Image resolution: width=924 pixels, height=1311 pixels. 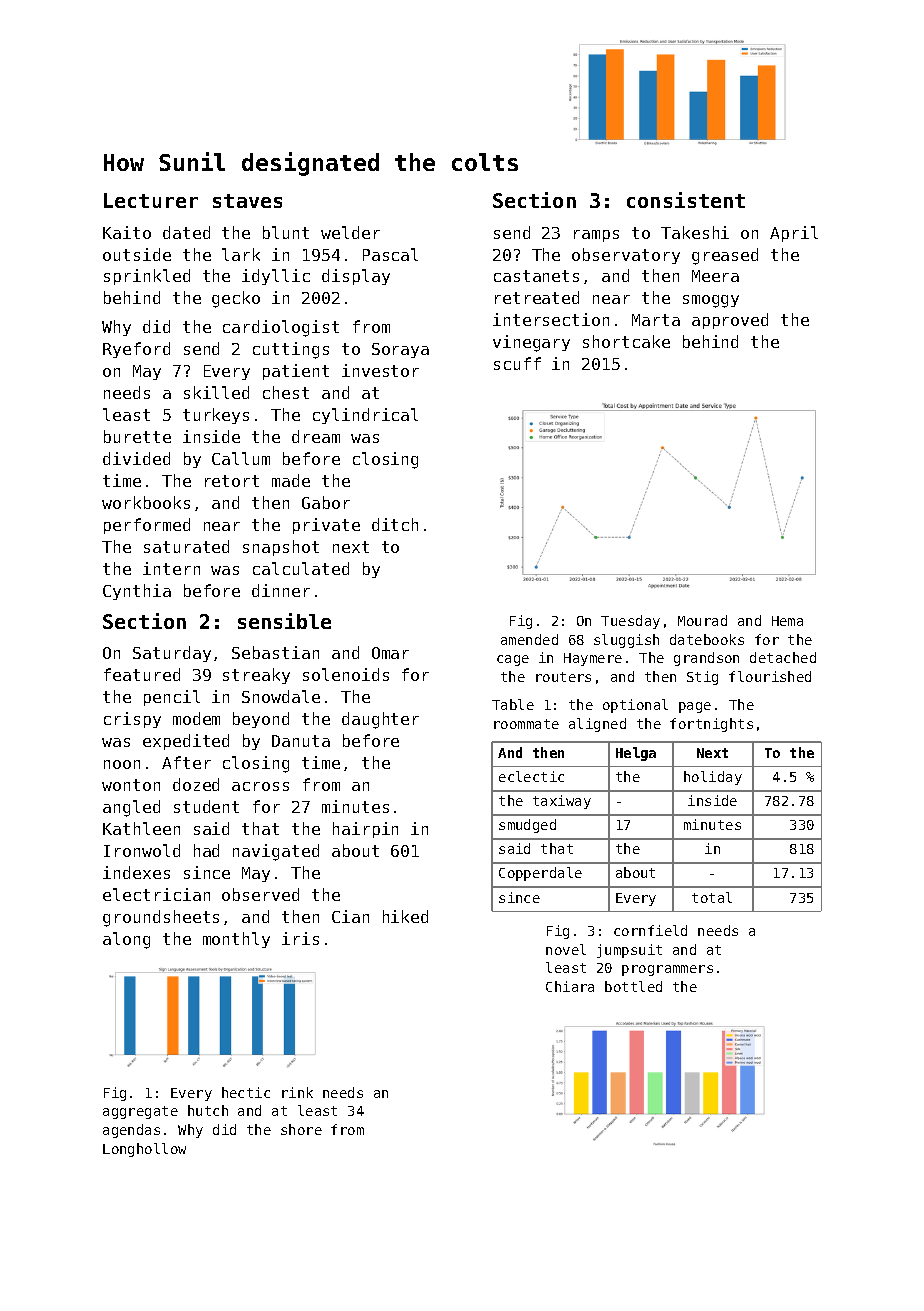 What do you see at coordinates (787, 621) in the screenshot?
I see `Hema` at bounding box center [787, 621].
